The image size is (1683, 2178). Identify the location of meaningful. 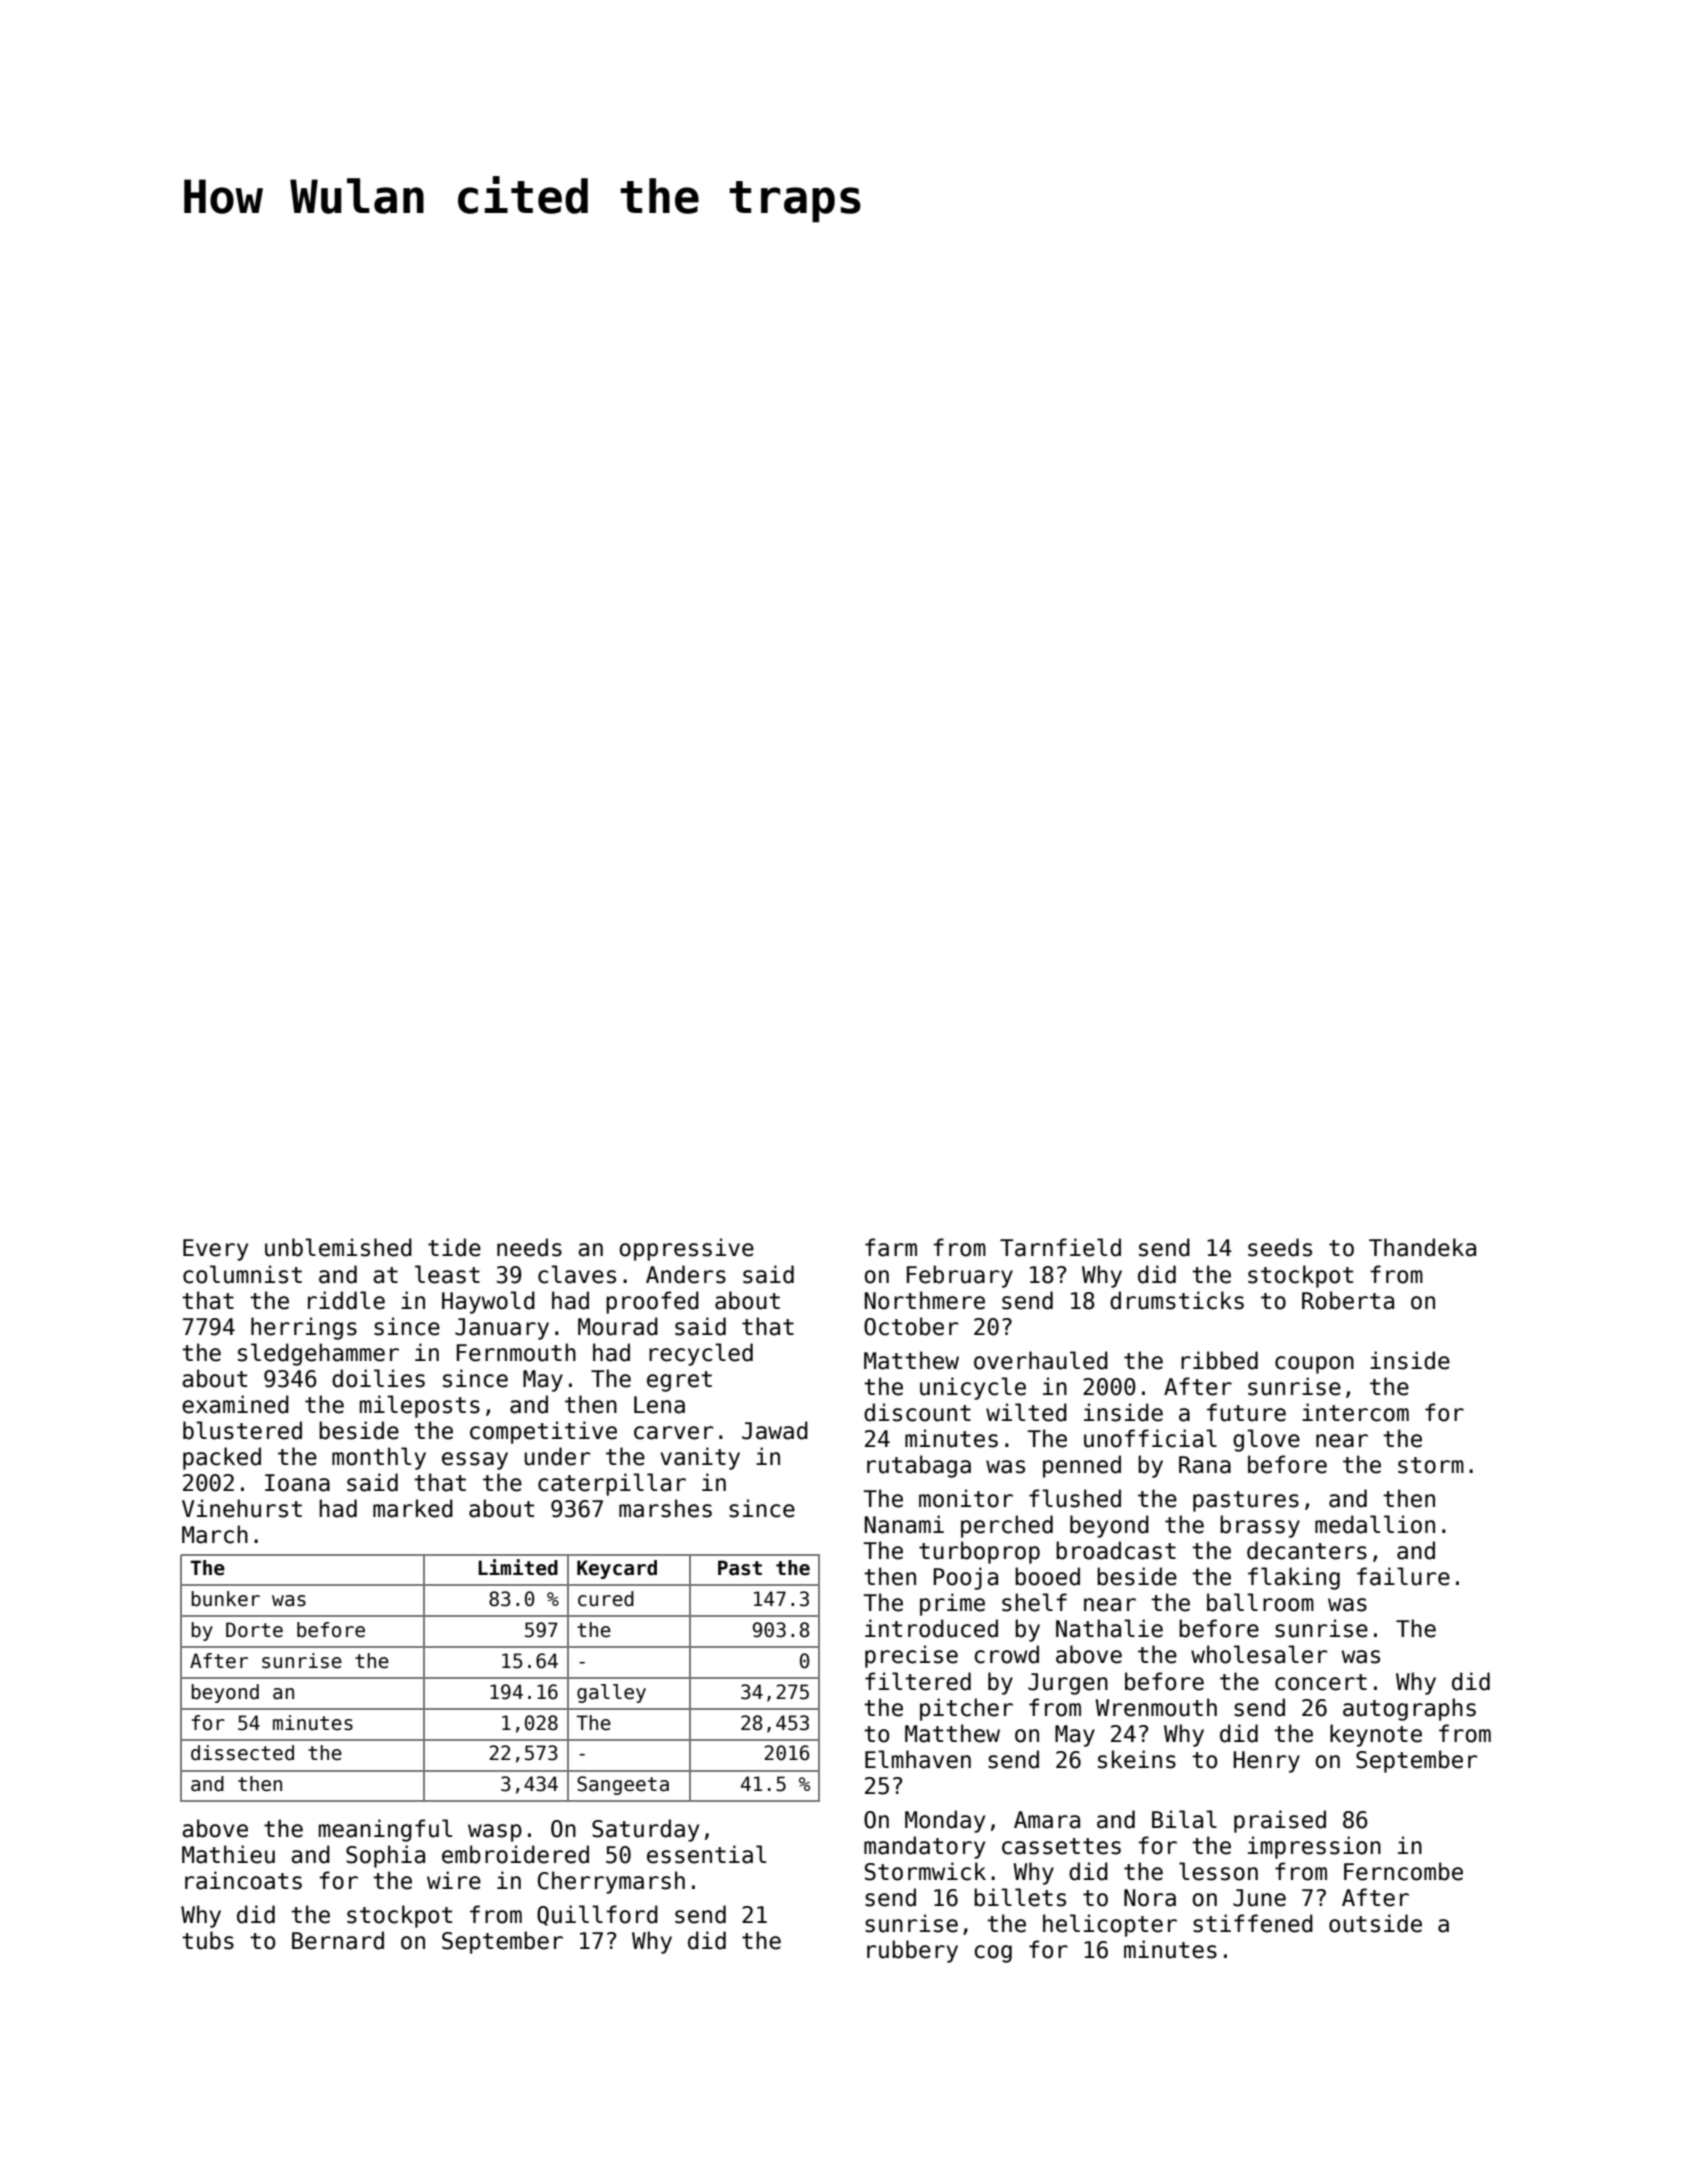
(385, 1830).
